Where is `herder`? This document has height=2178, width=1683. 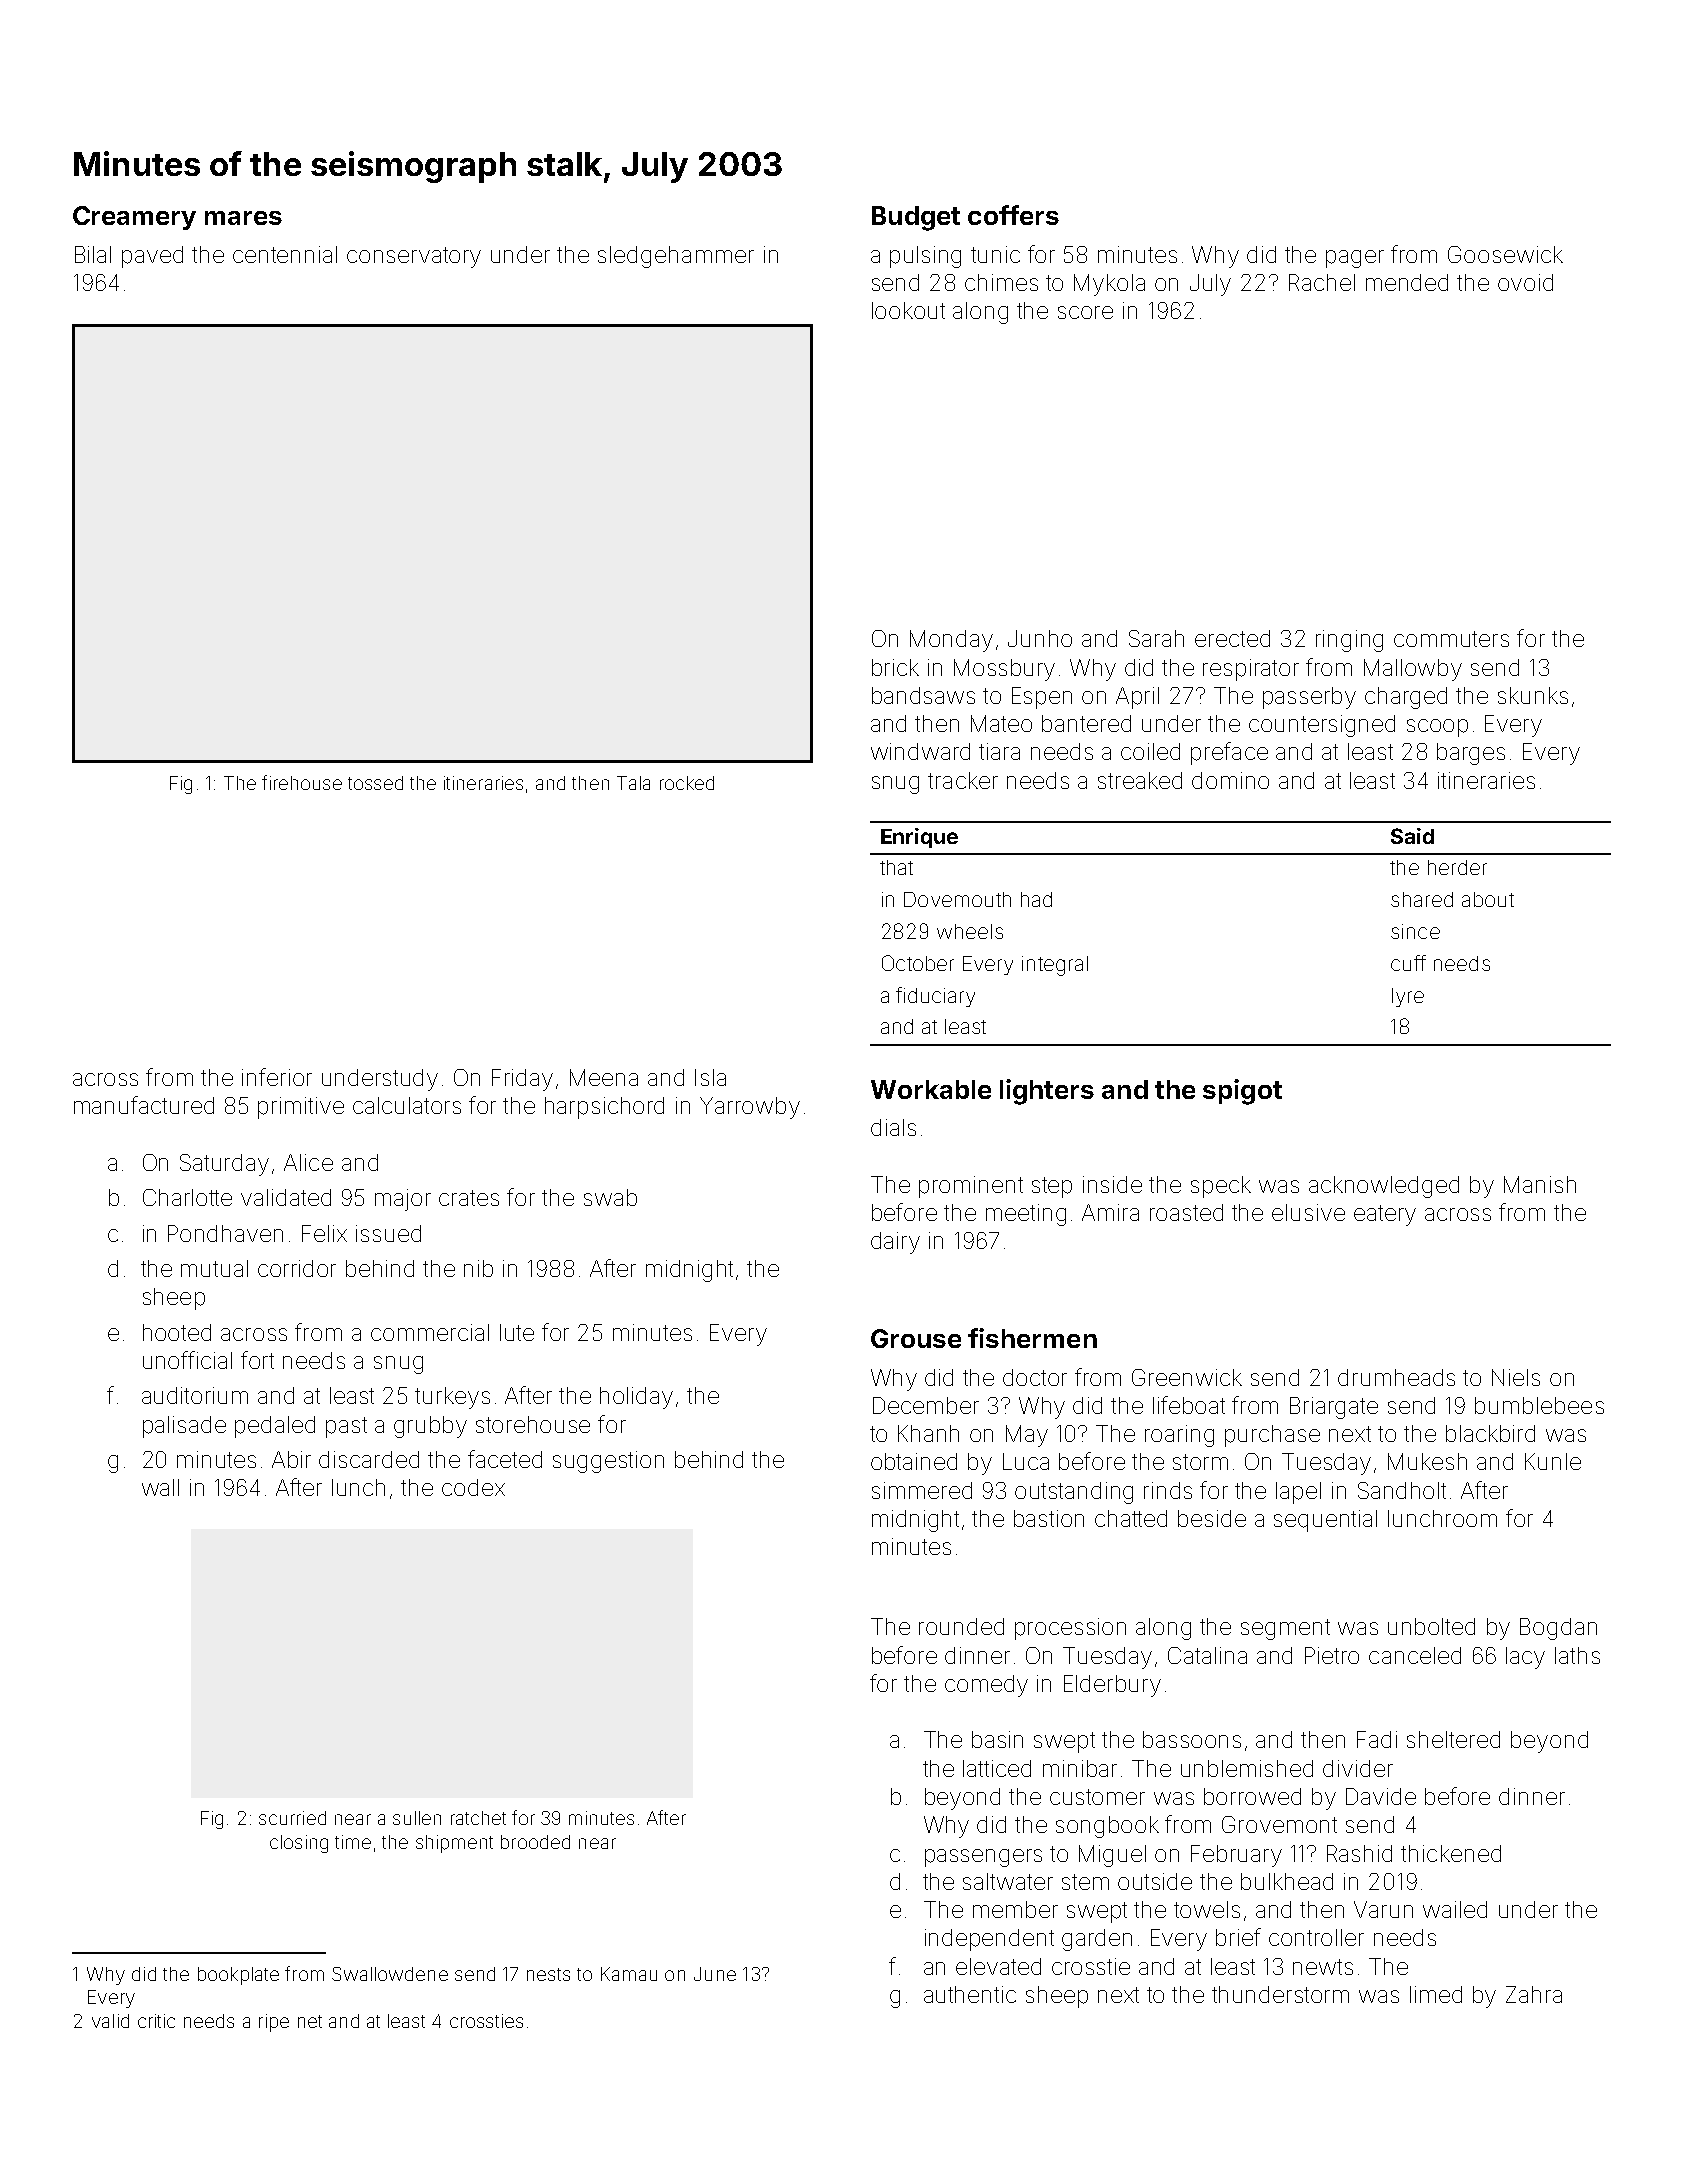
herder is located at coordinates (1457, 867).
